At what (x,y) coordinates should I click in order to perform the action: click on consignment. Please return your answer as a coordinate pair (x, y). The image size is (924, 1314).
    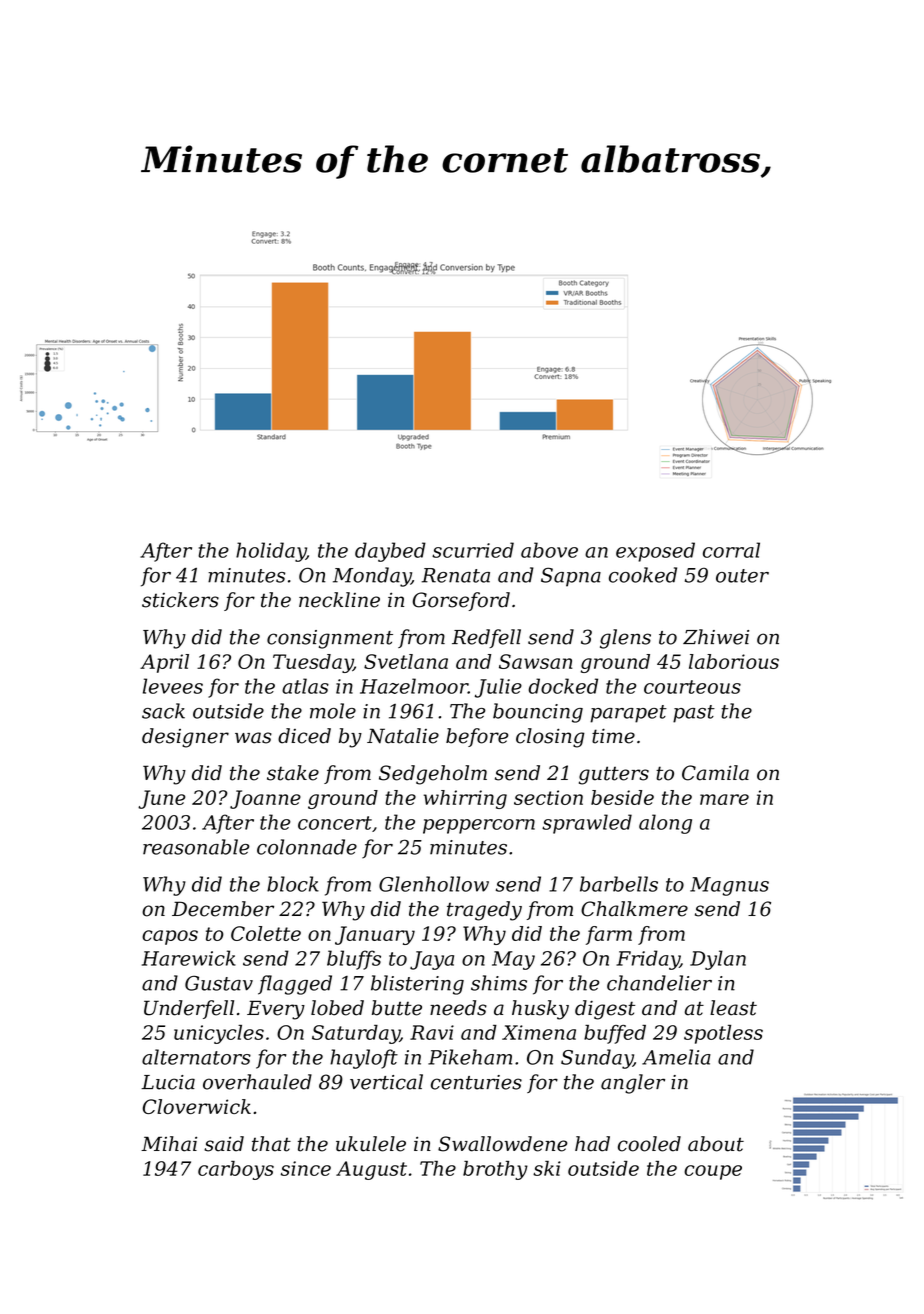
    Looking at the image, I should click on (330, 639).
